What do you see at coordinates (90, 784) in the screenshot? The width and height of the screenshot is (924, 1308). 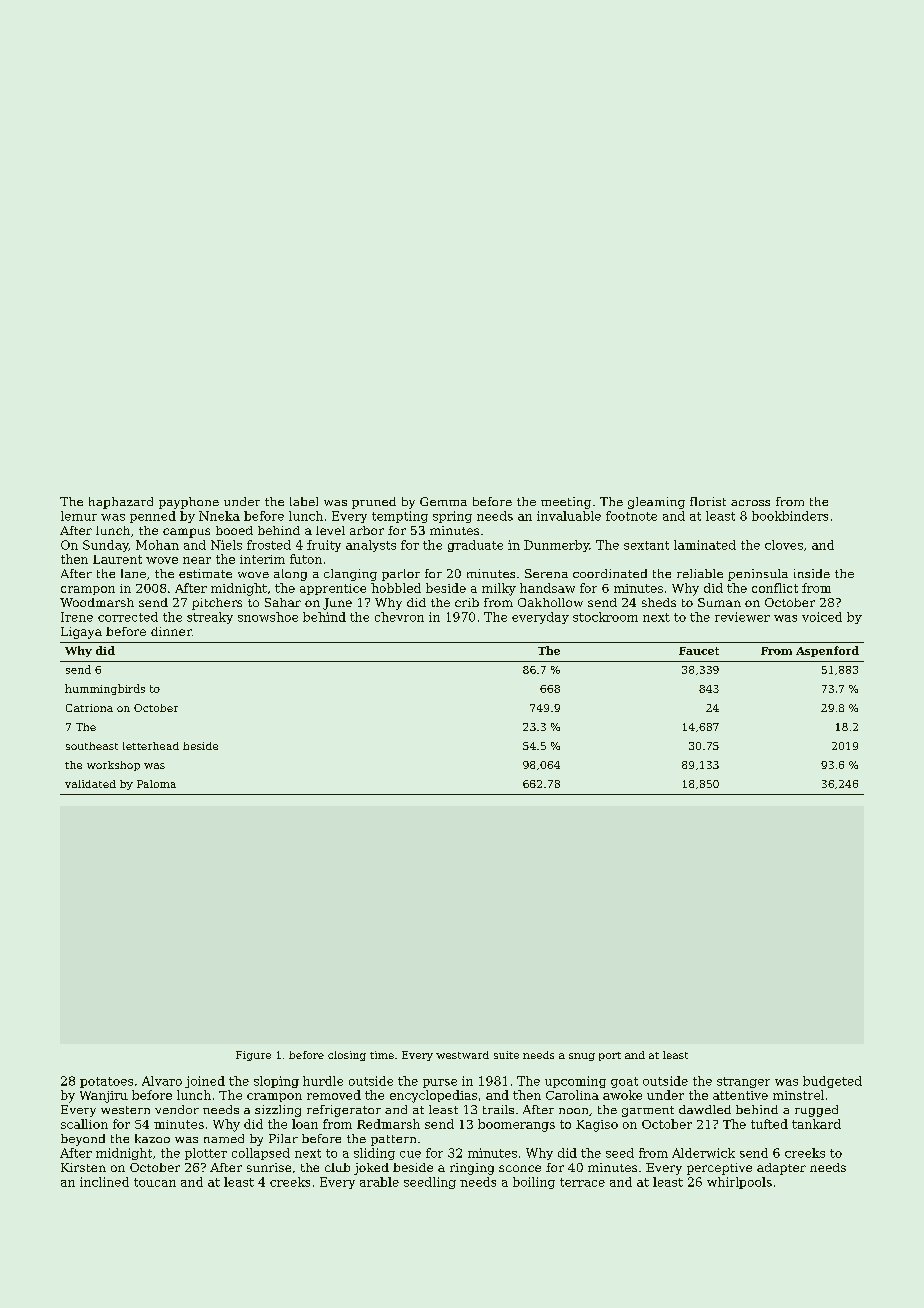 I see `validated` at bounding box center [90, 784].
